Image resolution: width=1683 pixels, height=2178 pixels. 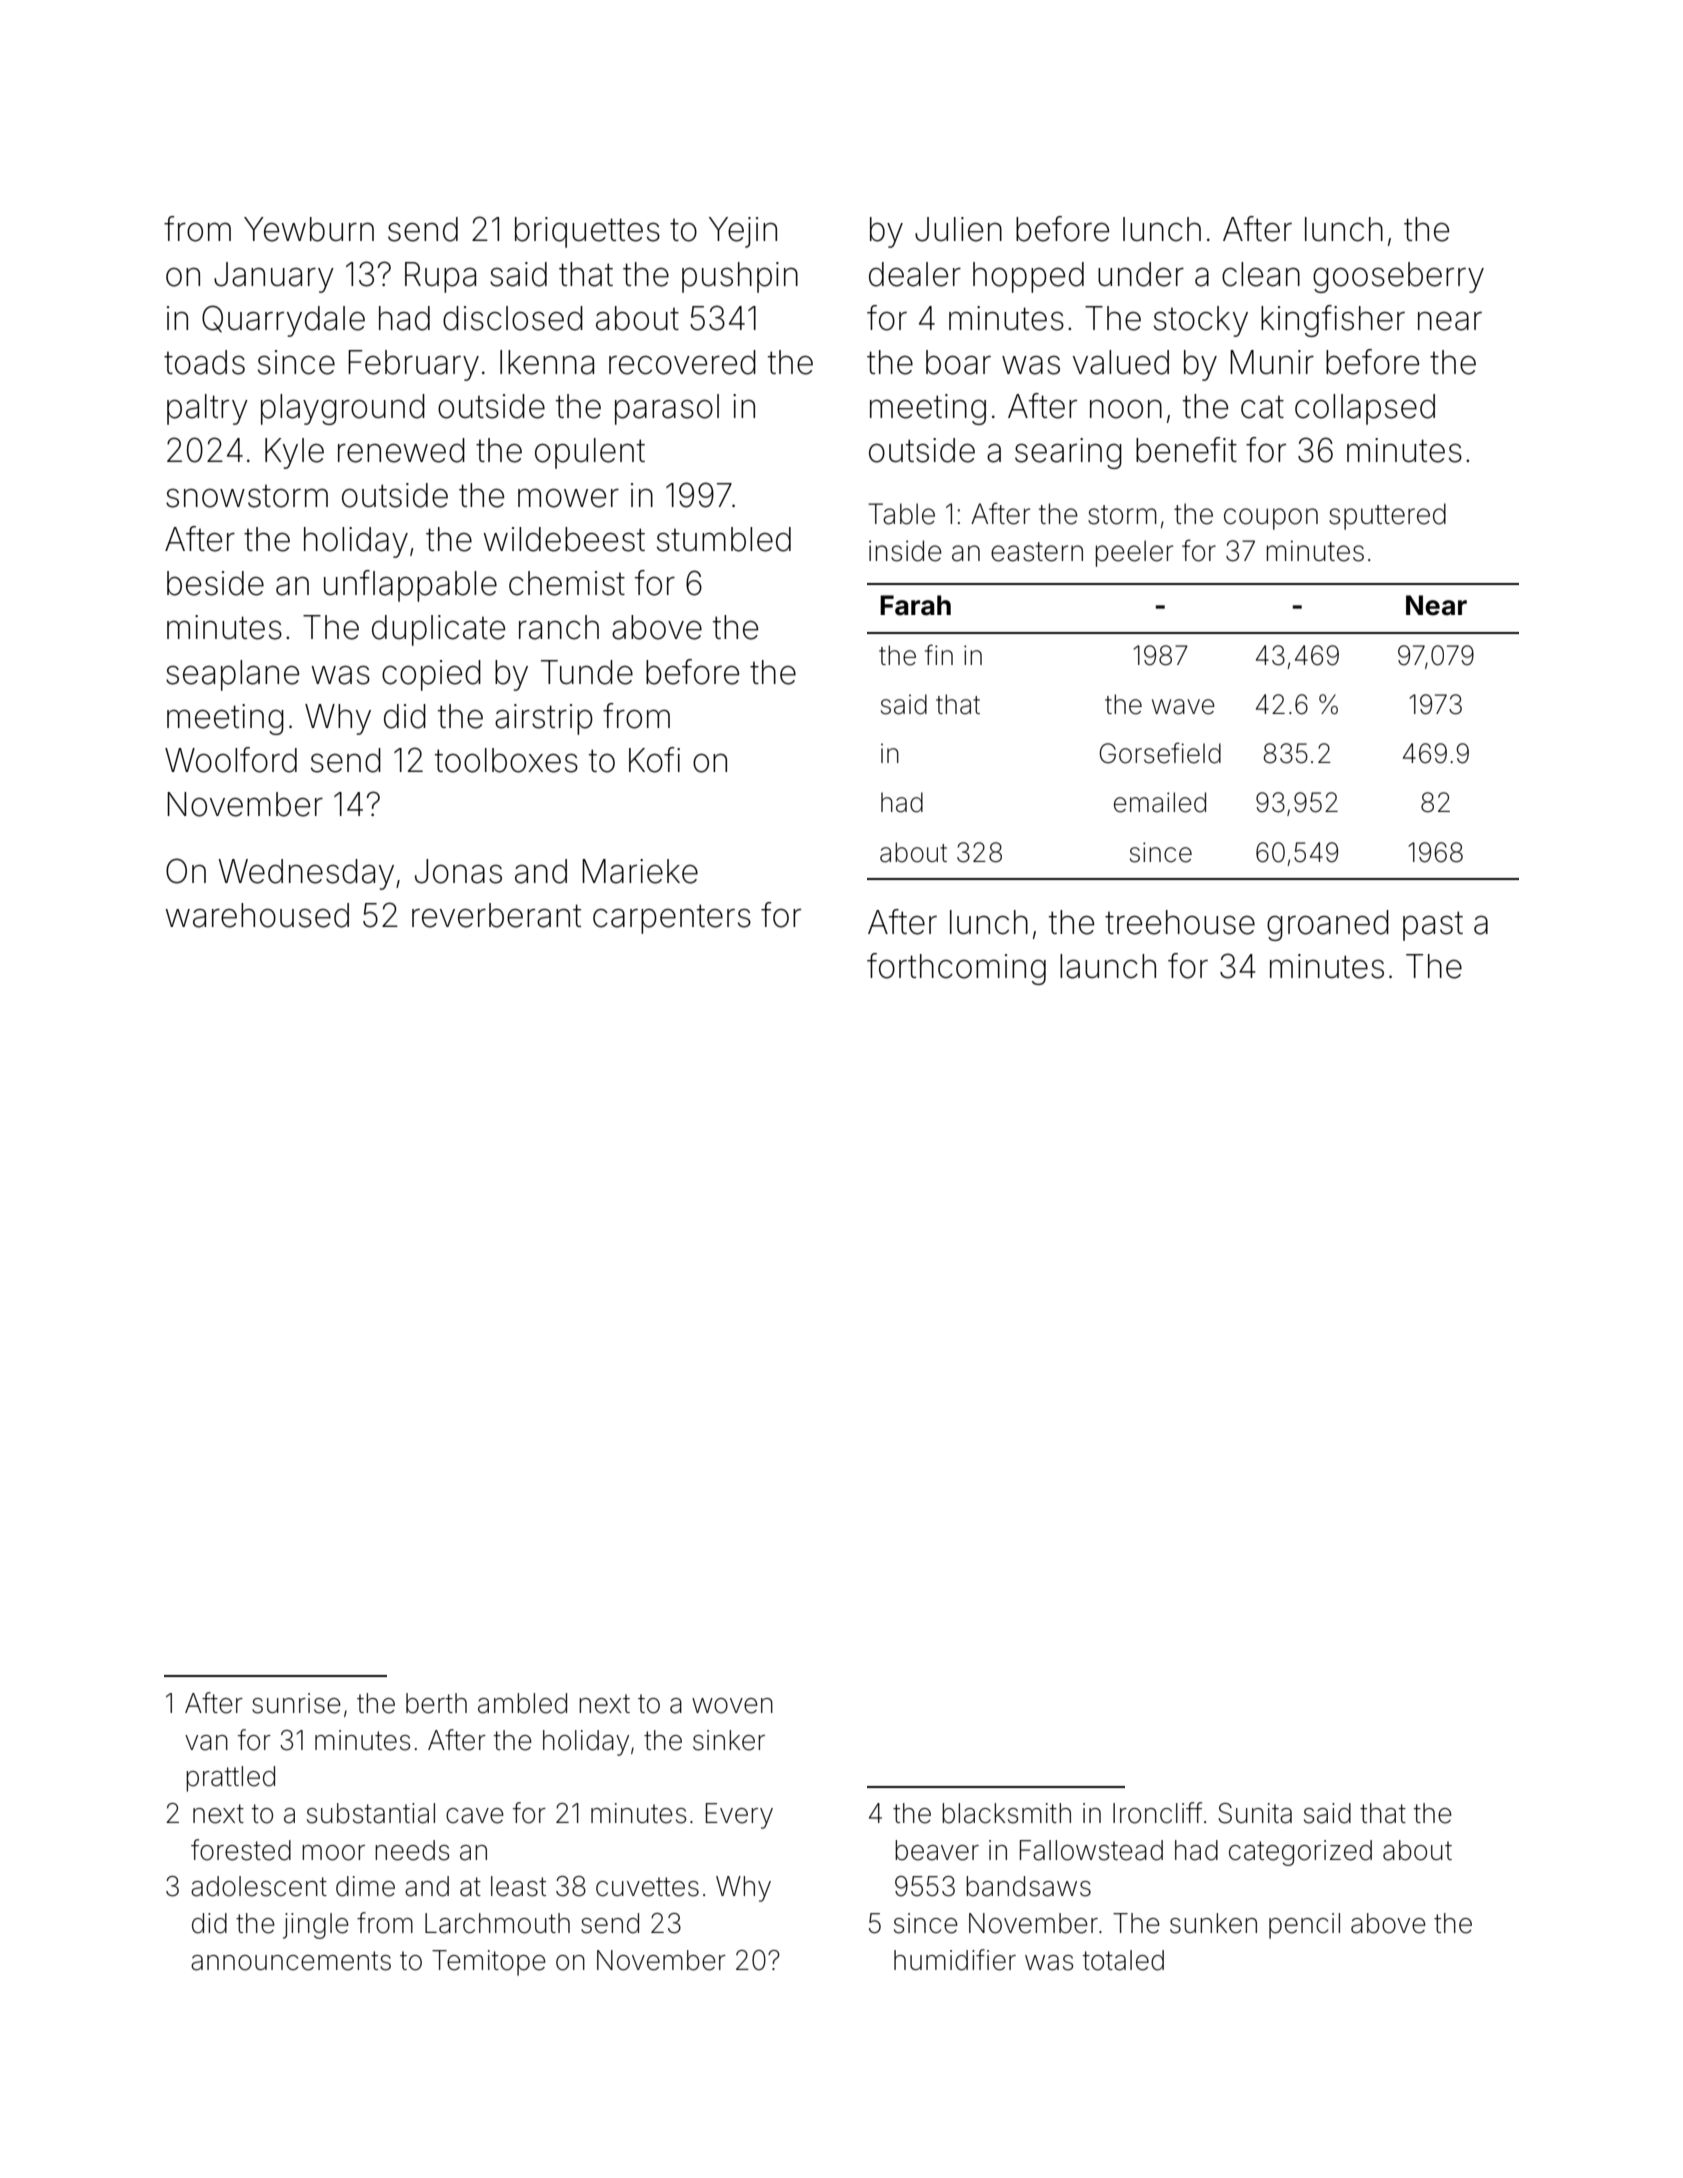 What do you see at coordinates (489, 1963) in the page?
I see `Temitope` at bounding box center [489, 1963].
